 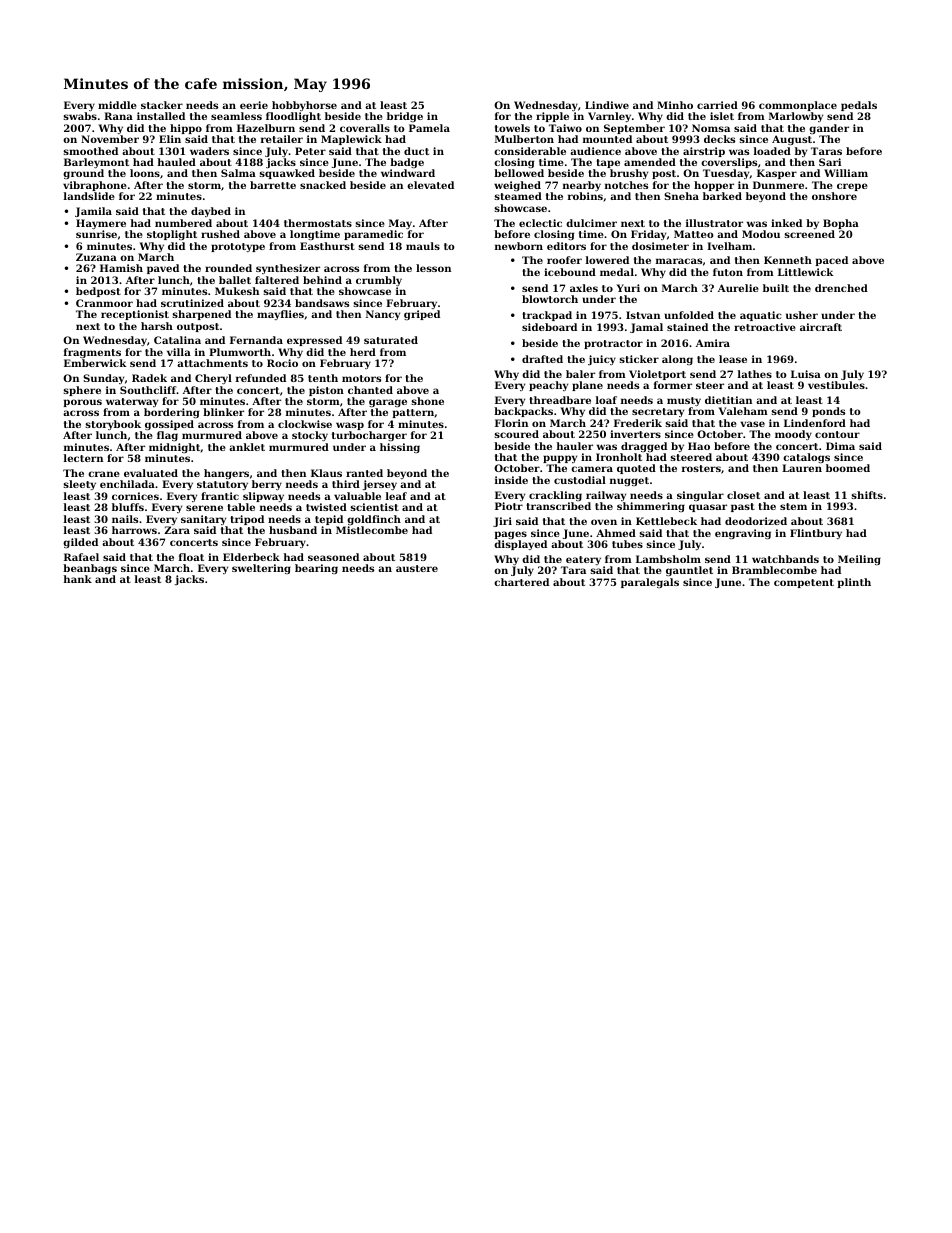 I want to click on middle, so click(x=117, y=105).
